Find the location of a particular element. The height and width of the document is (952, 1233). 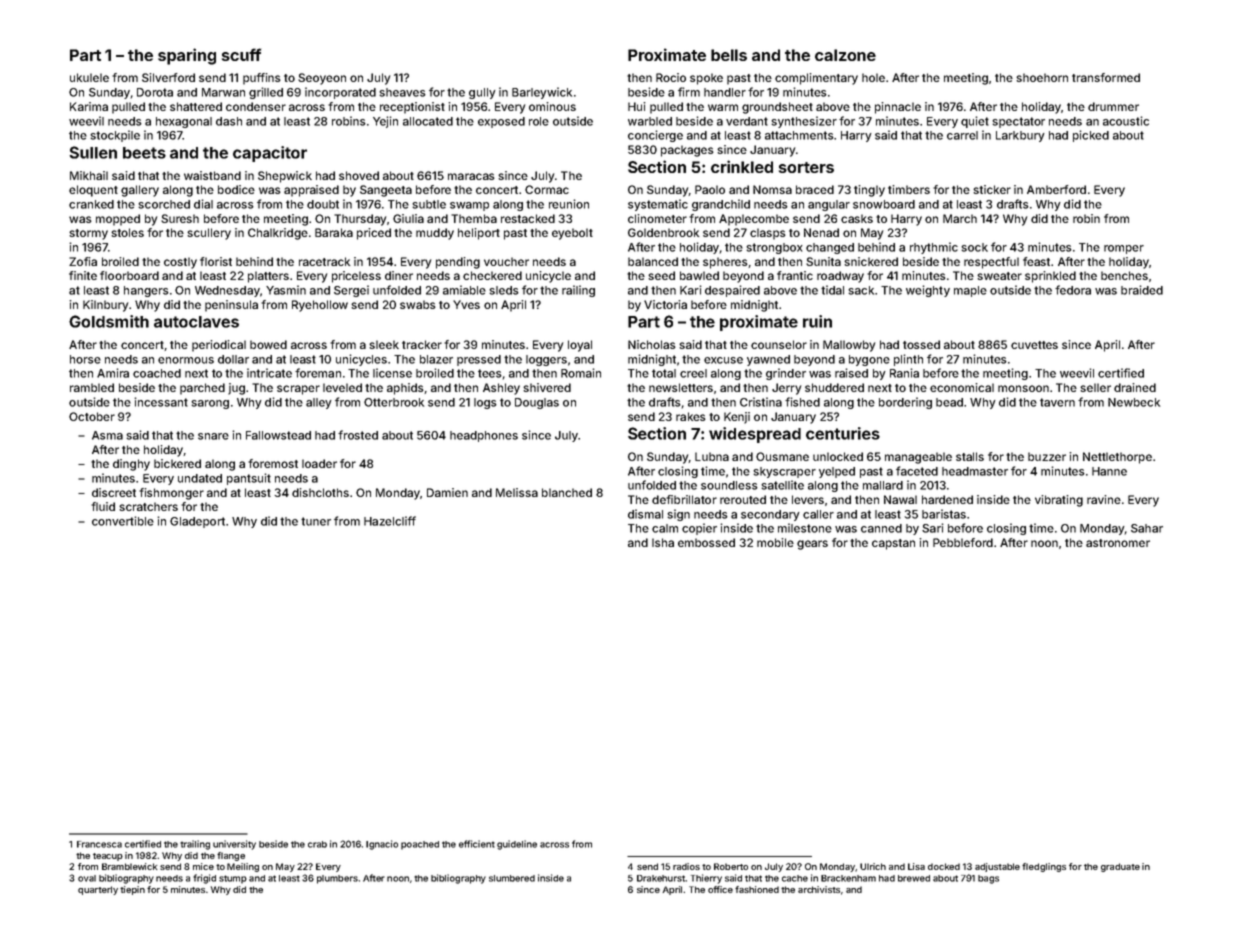

Kilnbury is located at coordinates (105, 306).
